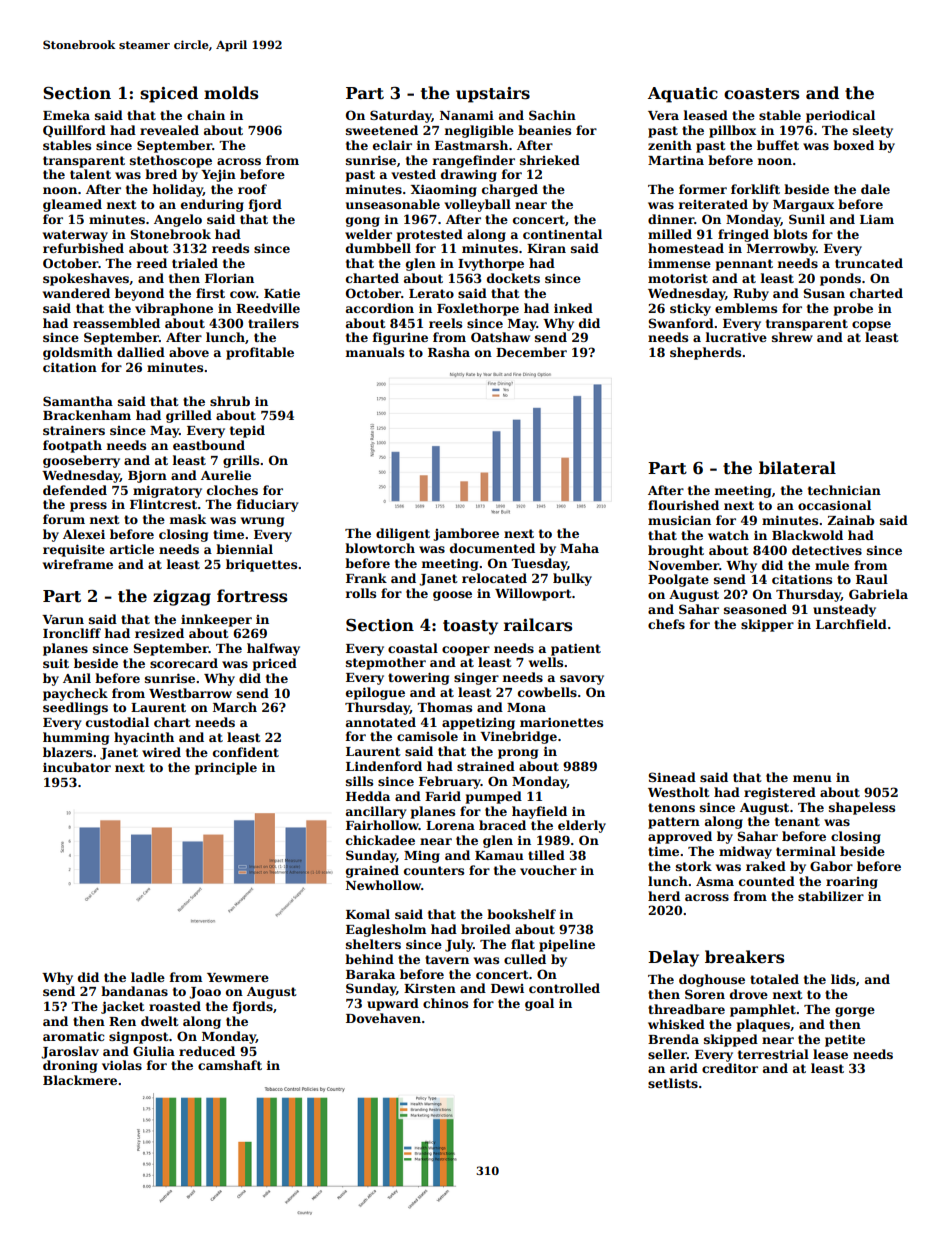  Describe the element at coordinates (73, 1036) in the document. I see `aromatic` at that location.
